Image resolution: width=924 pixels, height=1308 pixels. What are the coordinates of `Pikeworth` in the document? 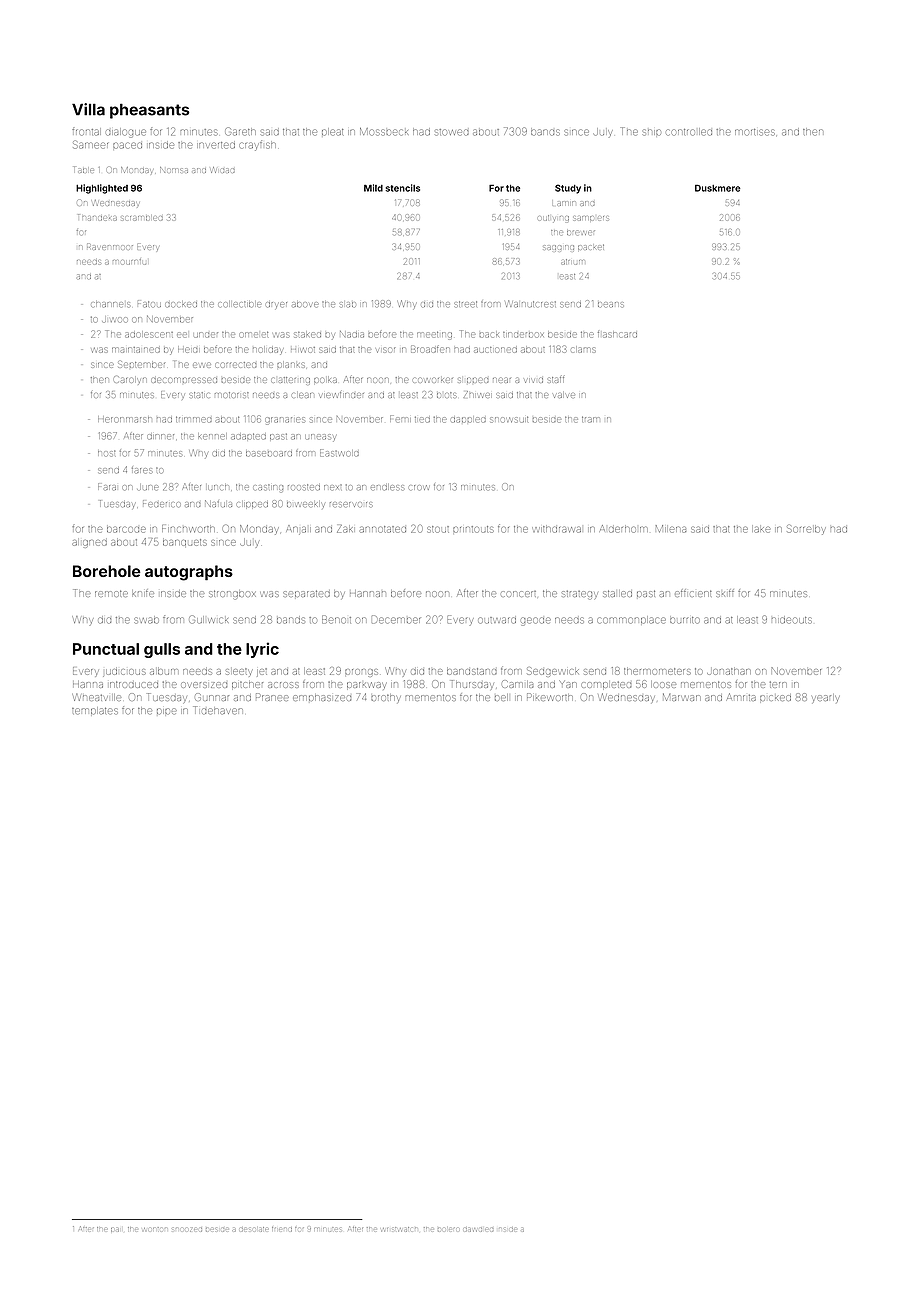 It's located at (550, 697).
